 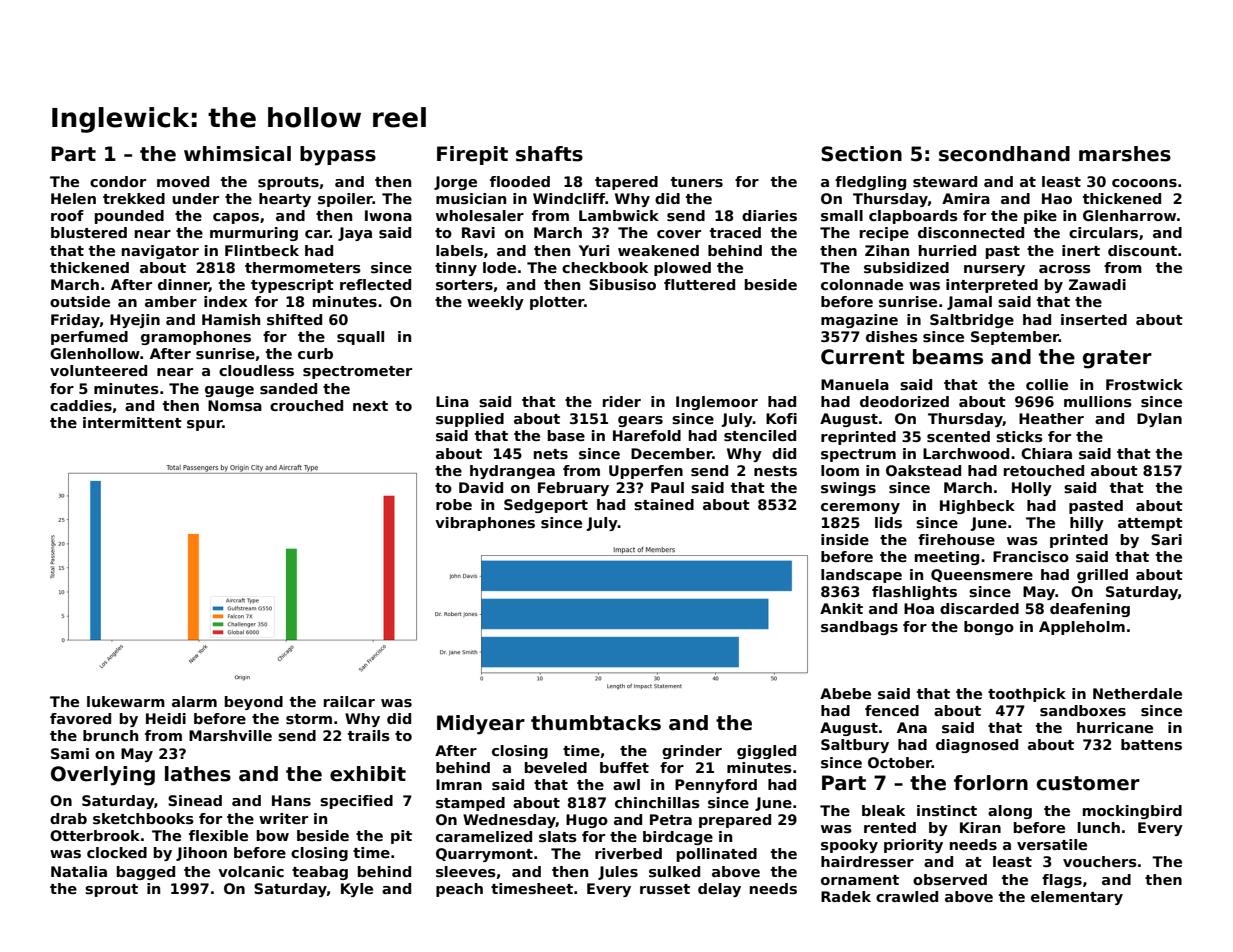 I want to click on vibraphones, so click(x=485, y=524).
